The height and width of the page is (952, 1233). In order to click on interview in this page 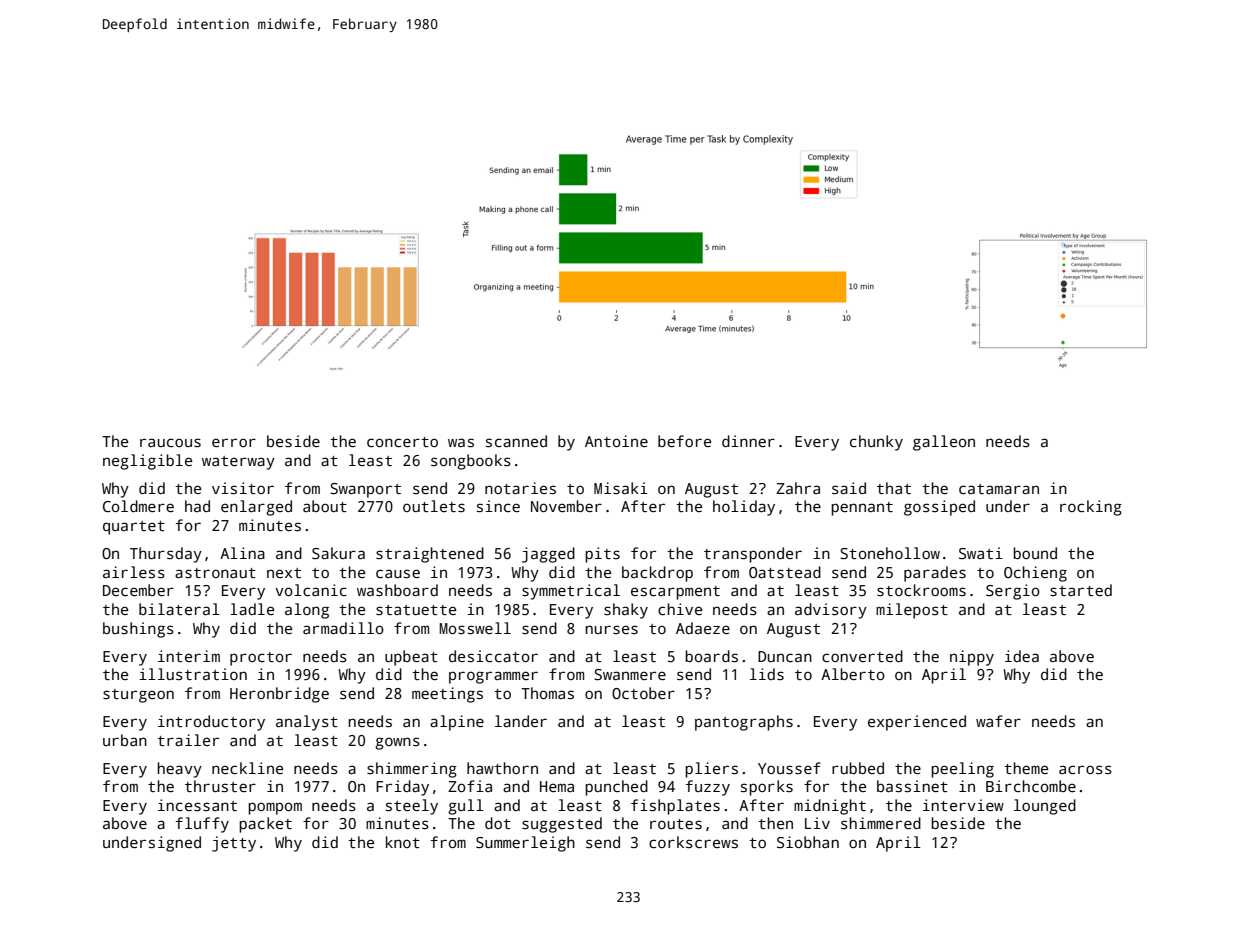, I will do `click(963, 805)`.
